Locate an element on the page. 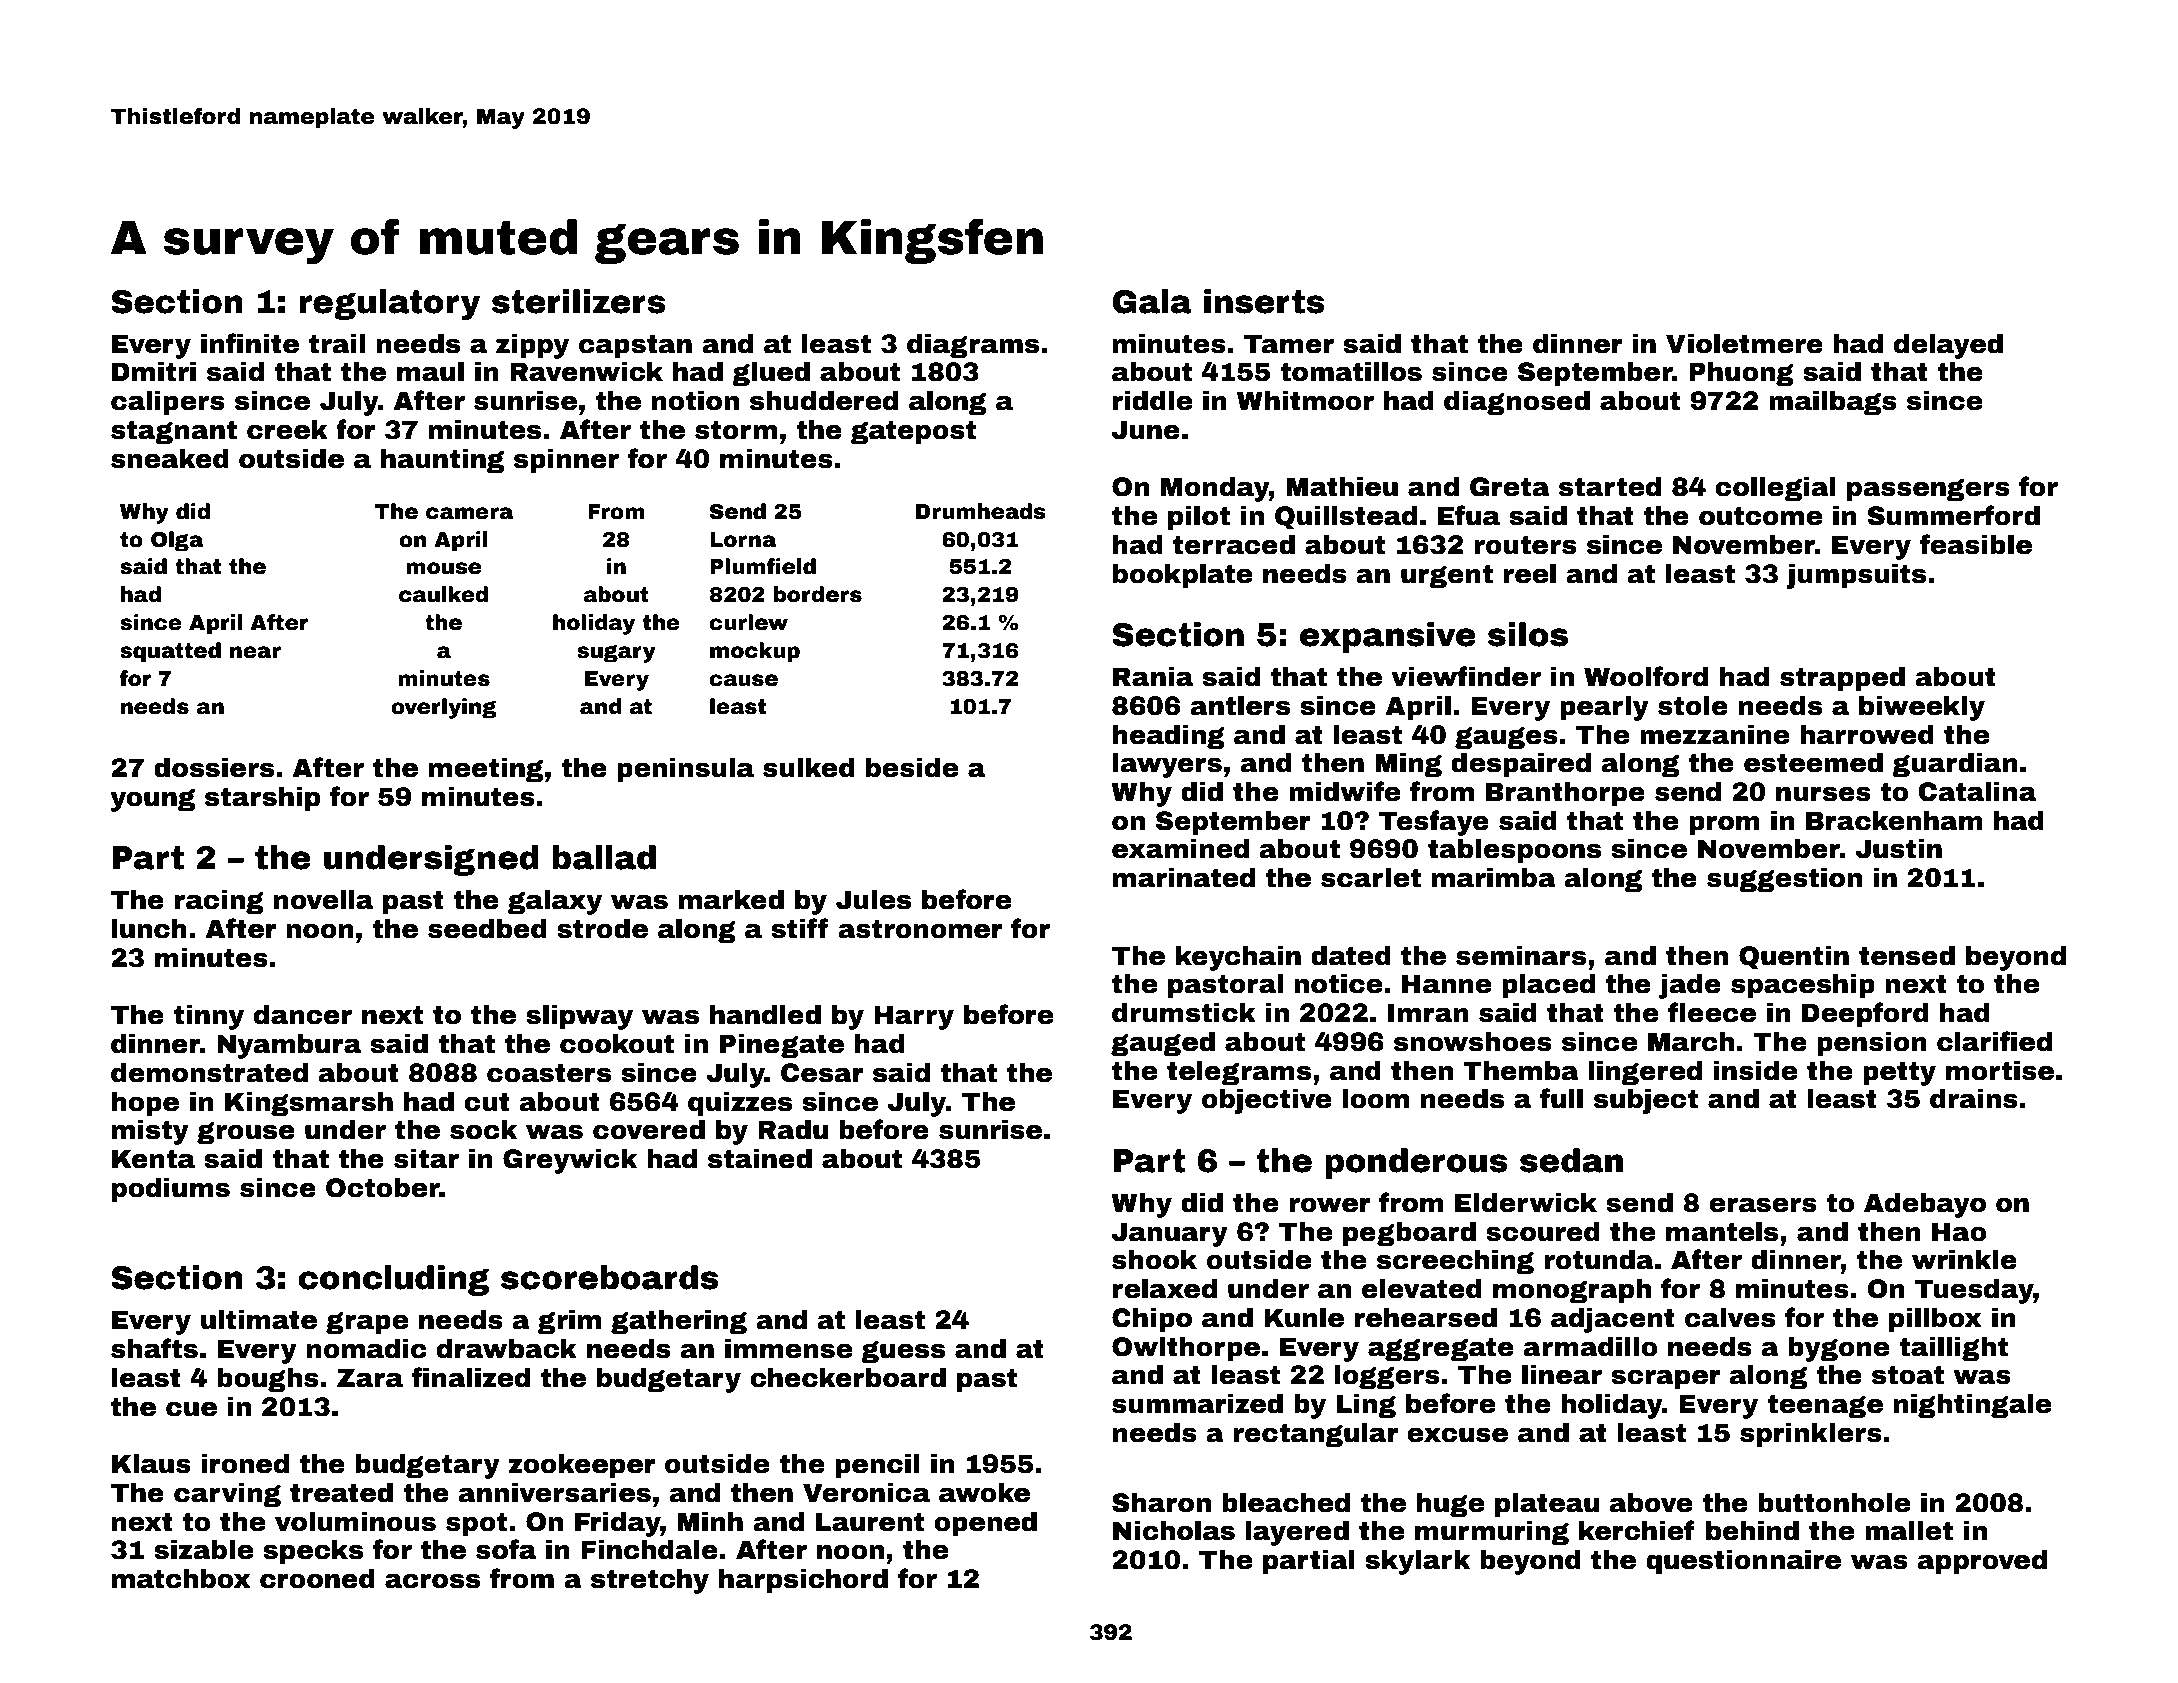  biweekly is located at coordinates (1922, 708).
